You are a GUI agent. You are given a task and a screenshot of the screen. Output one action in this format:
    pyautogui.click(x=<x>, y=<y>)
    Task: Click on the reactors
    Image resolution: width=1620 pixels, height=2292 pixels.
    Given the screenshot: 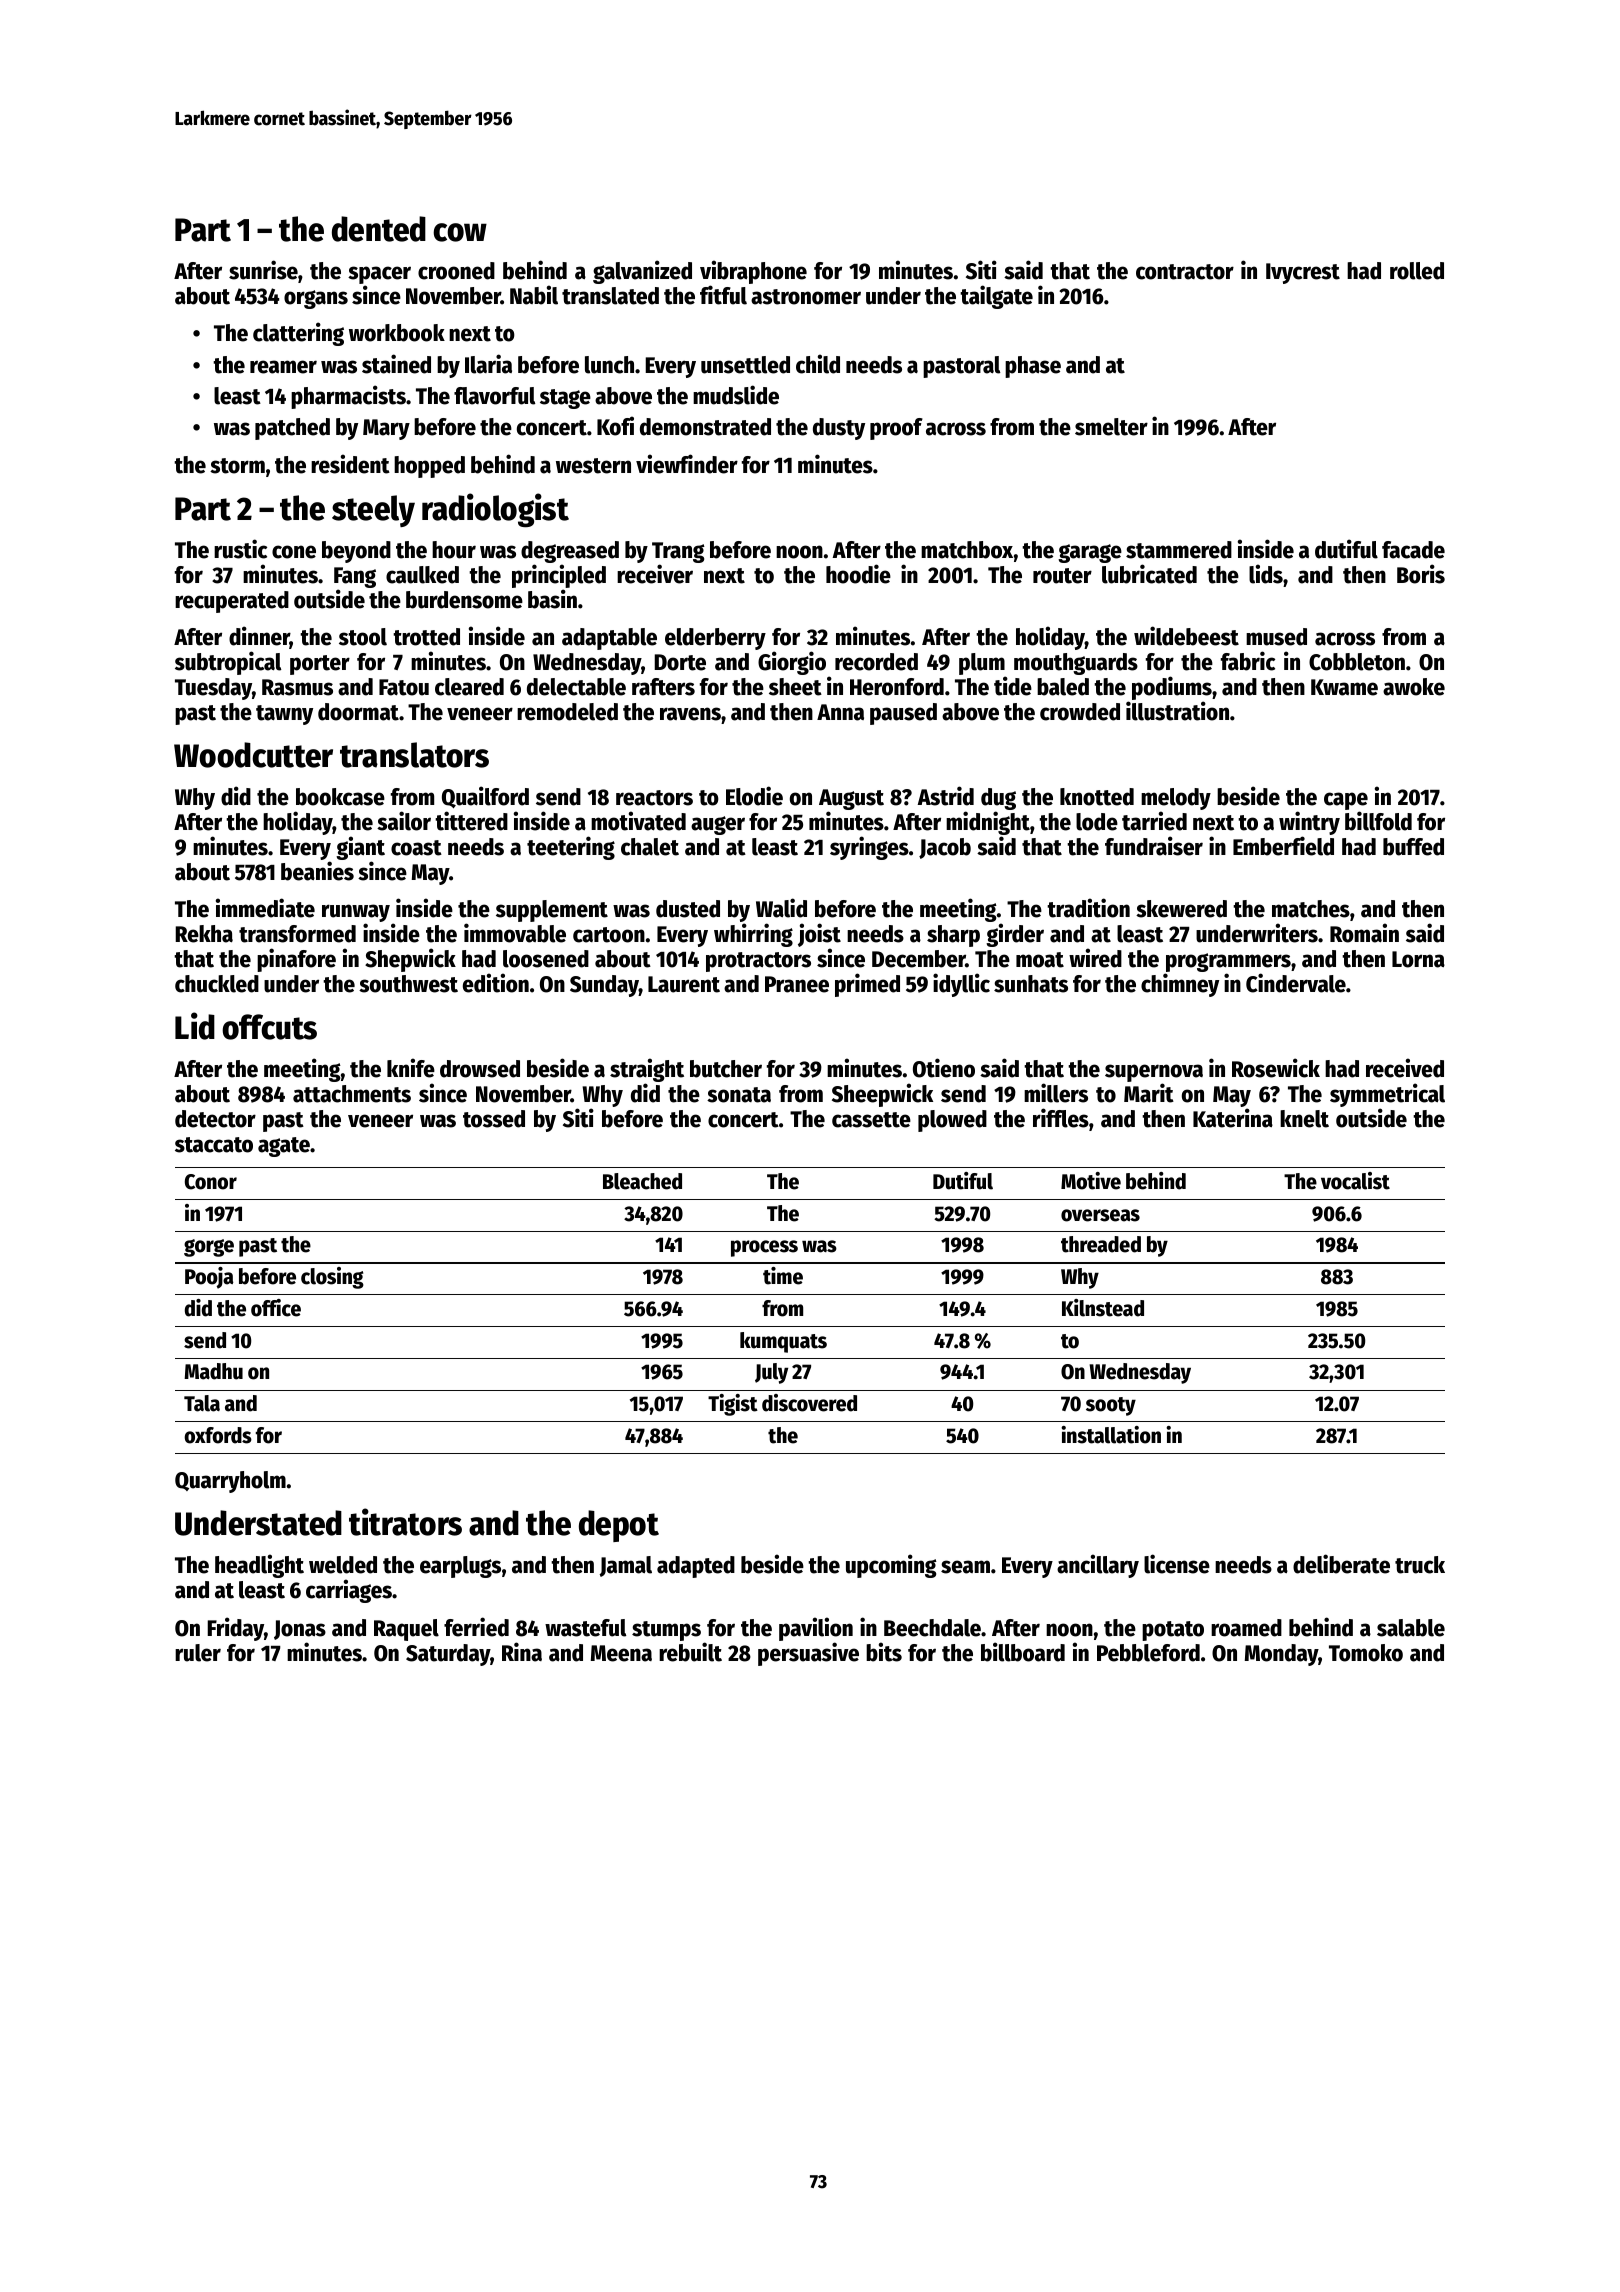 What is the action you would take?
    pyautogui.click(x=654, y=798)
